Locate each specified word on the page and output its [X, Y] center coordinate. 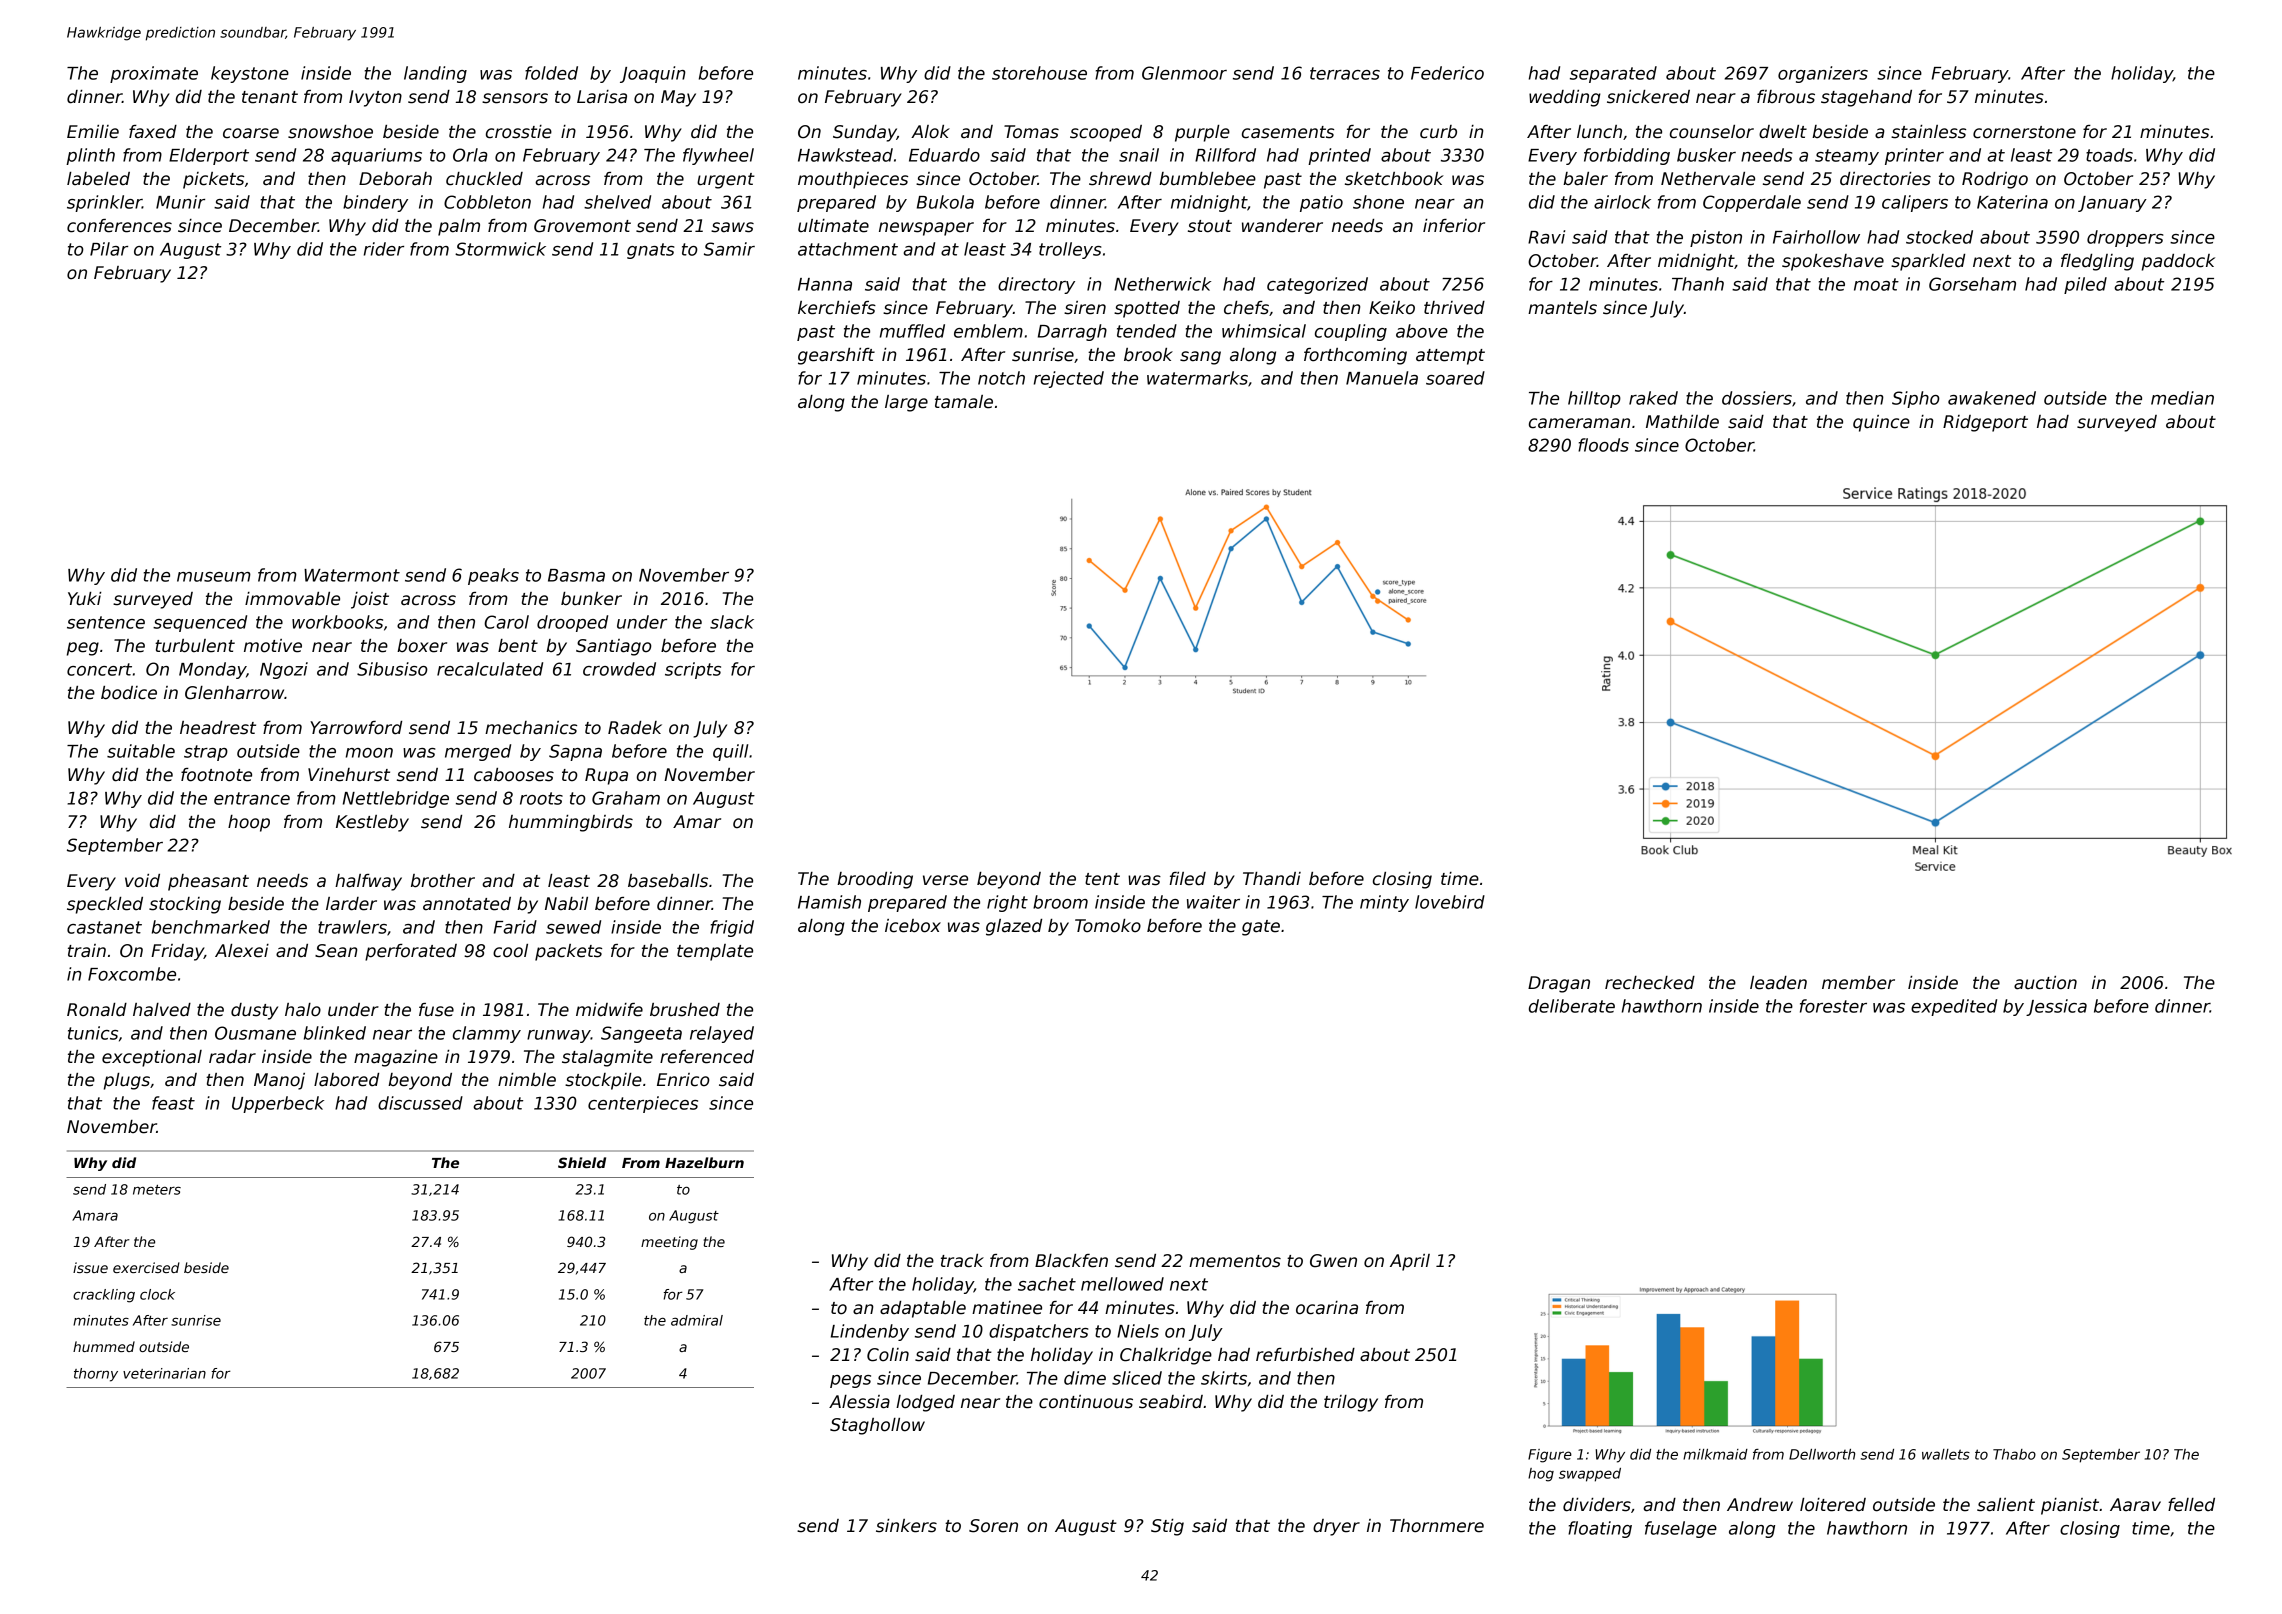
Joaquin [653, 74]
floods [1603, 445]
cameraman [1579, 423]
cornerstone [2024, 132]
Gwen [1333, 1261]
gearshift [836, 356]
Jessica [2056, 1007]
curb [1438, 132]
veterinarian [164, 1373]
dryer [1336, 1527]
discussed [420, 1103]
